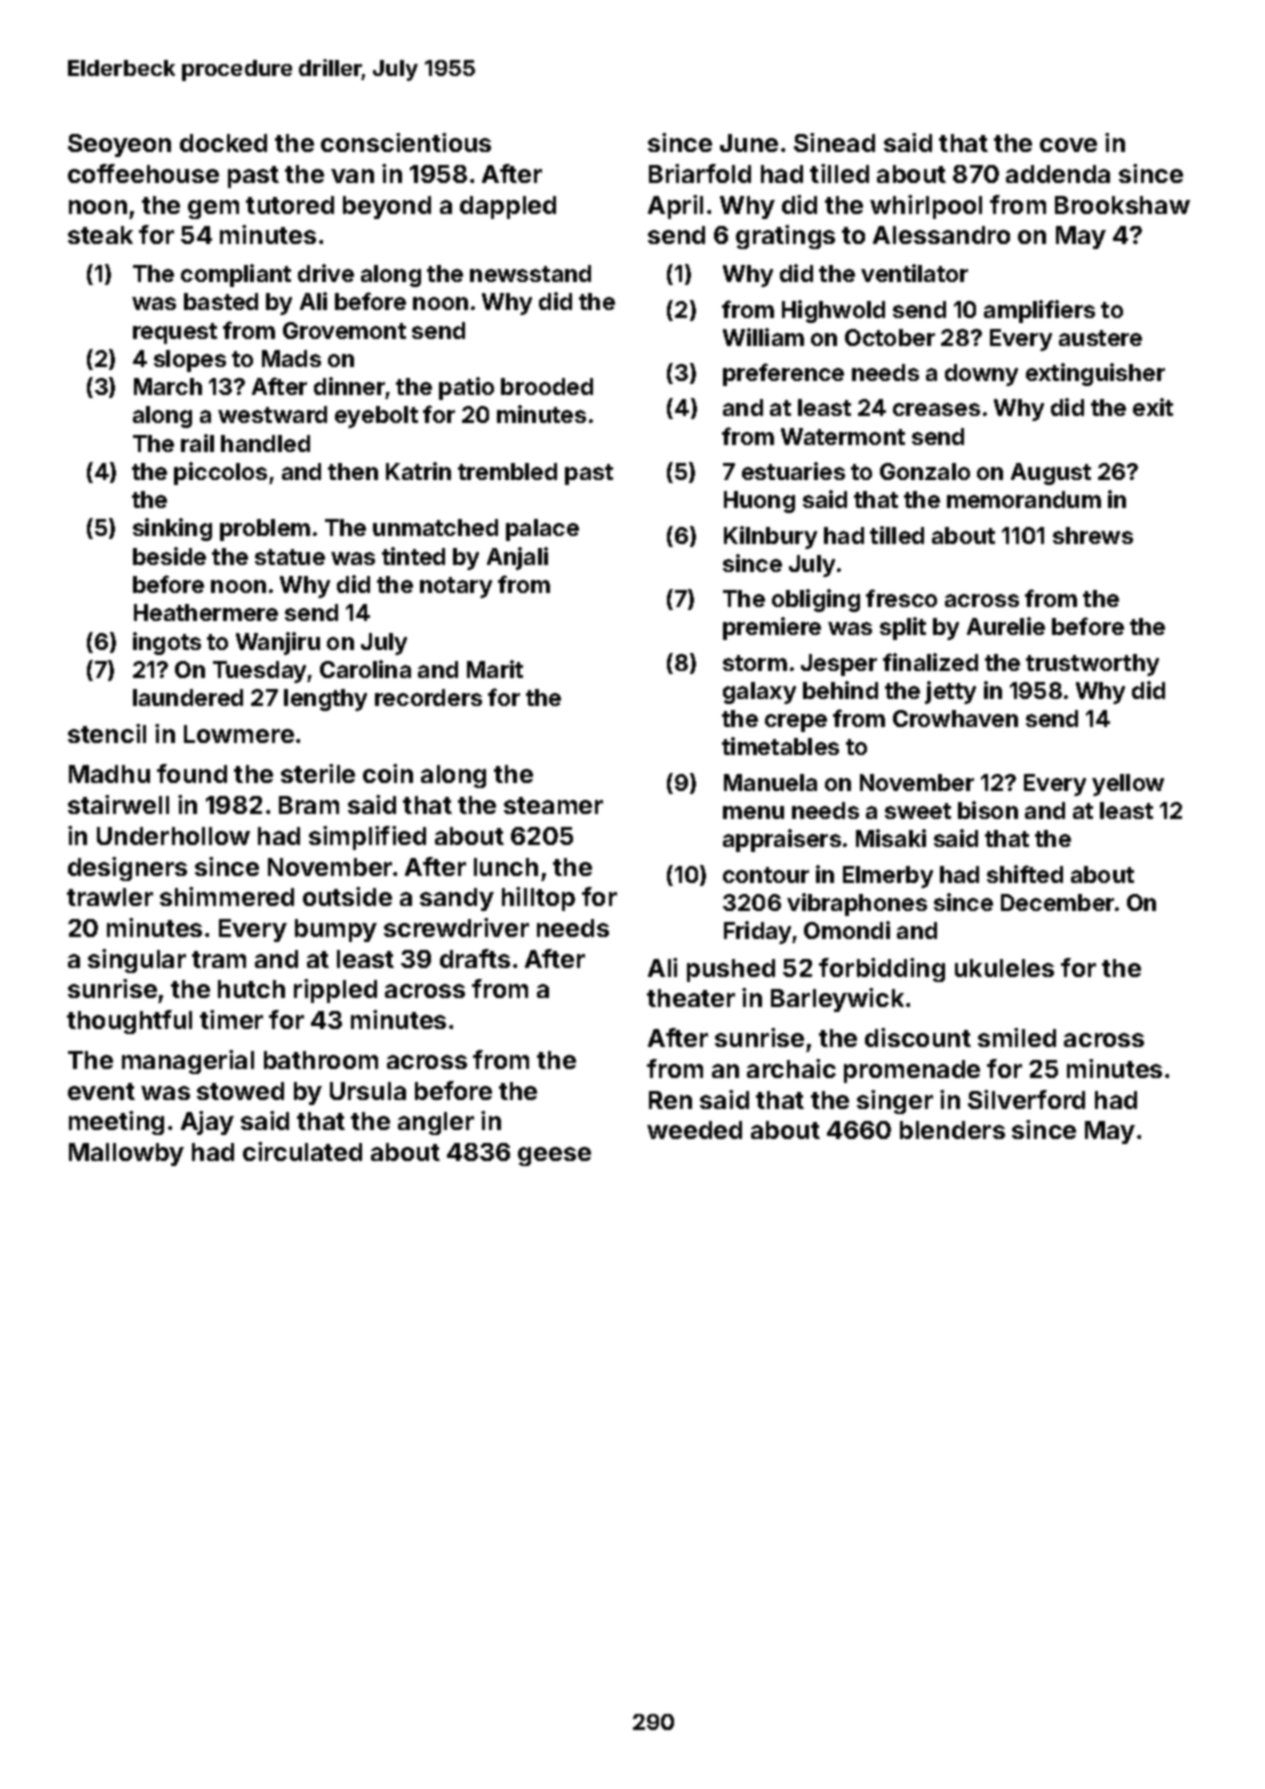 The image size is (1265, 1789). What do you see at coordinates (213, 209) in the document?
I see `gem` at bounding box center [213, 209].
